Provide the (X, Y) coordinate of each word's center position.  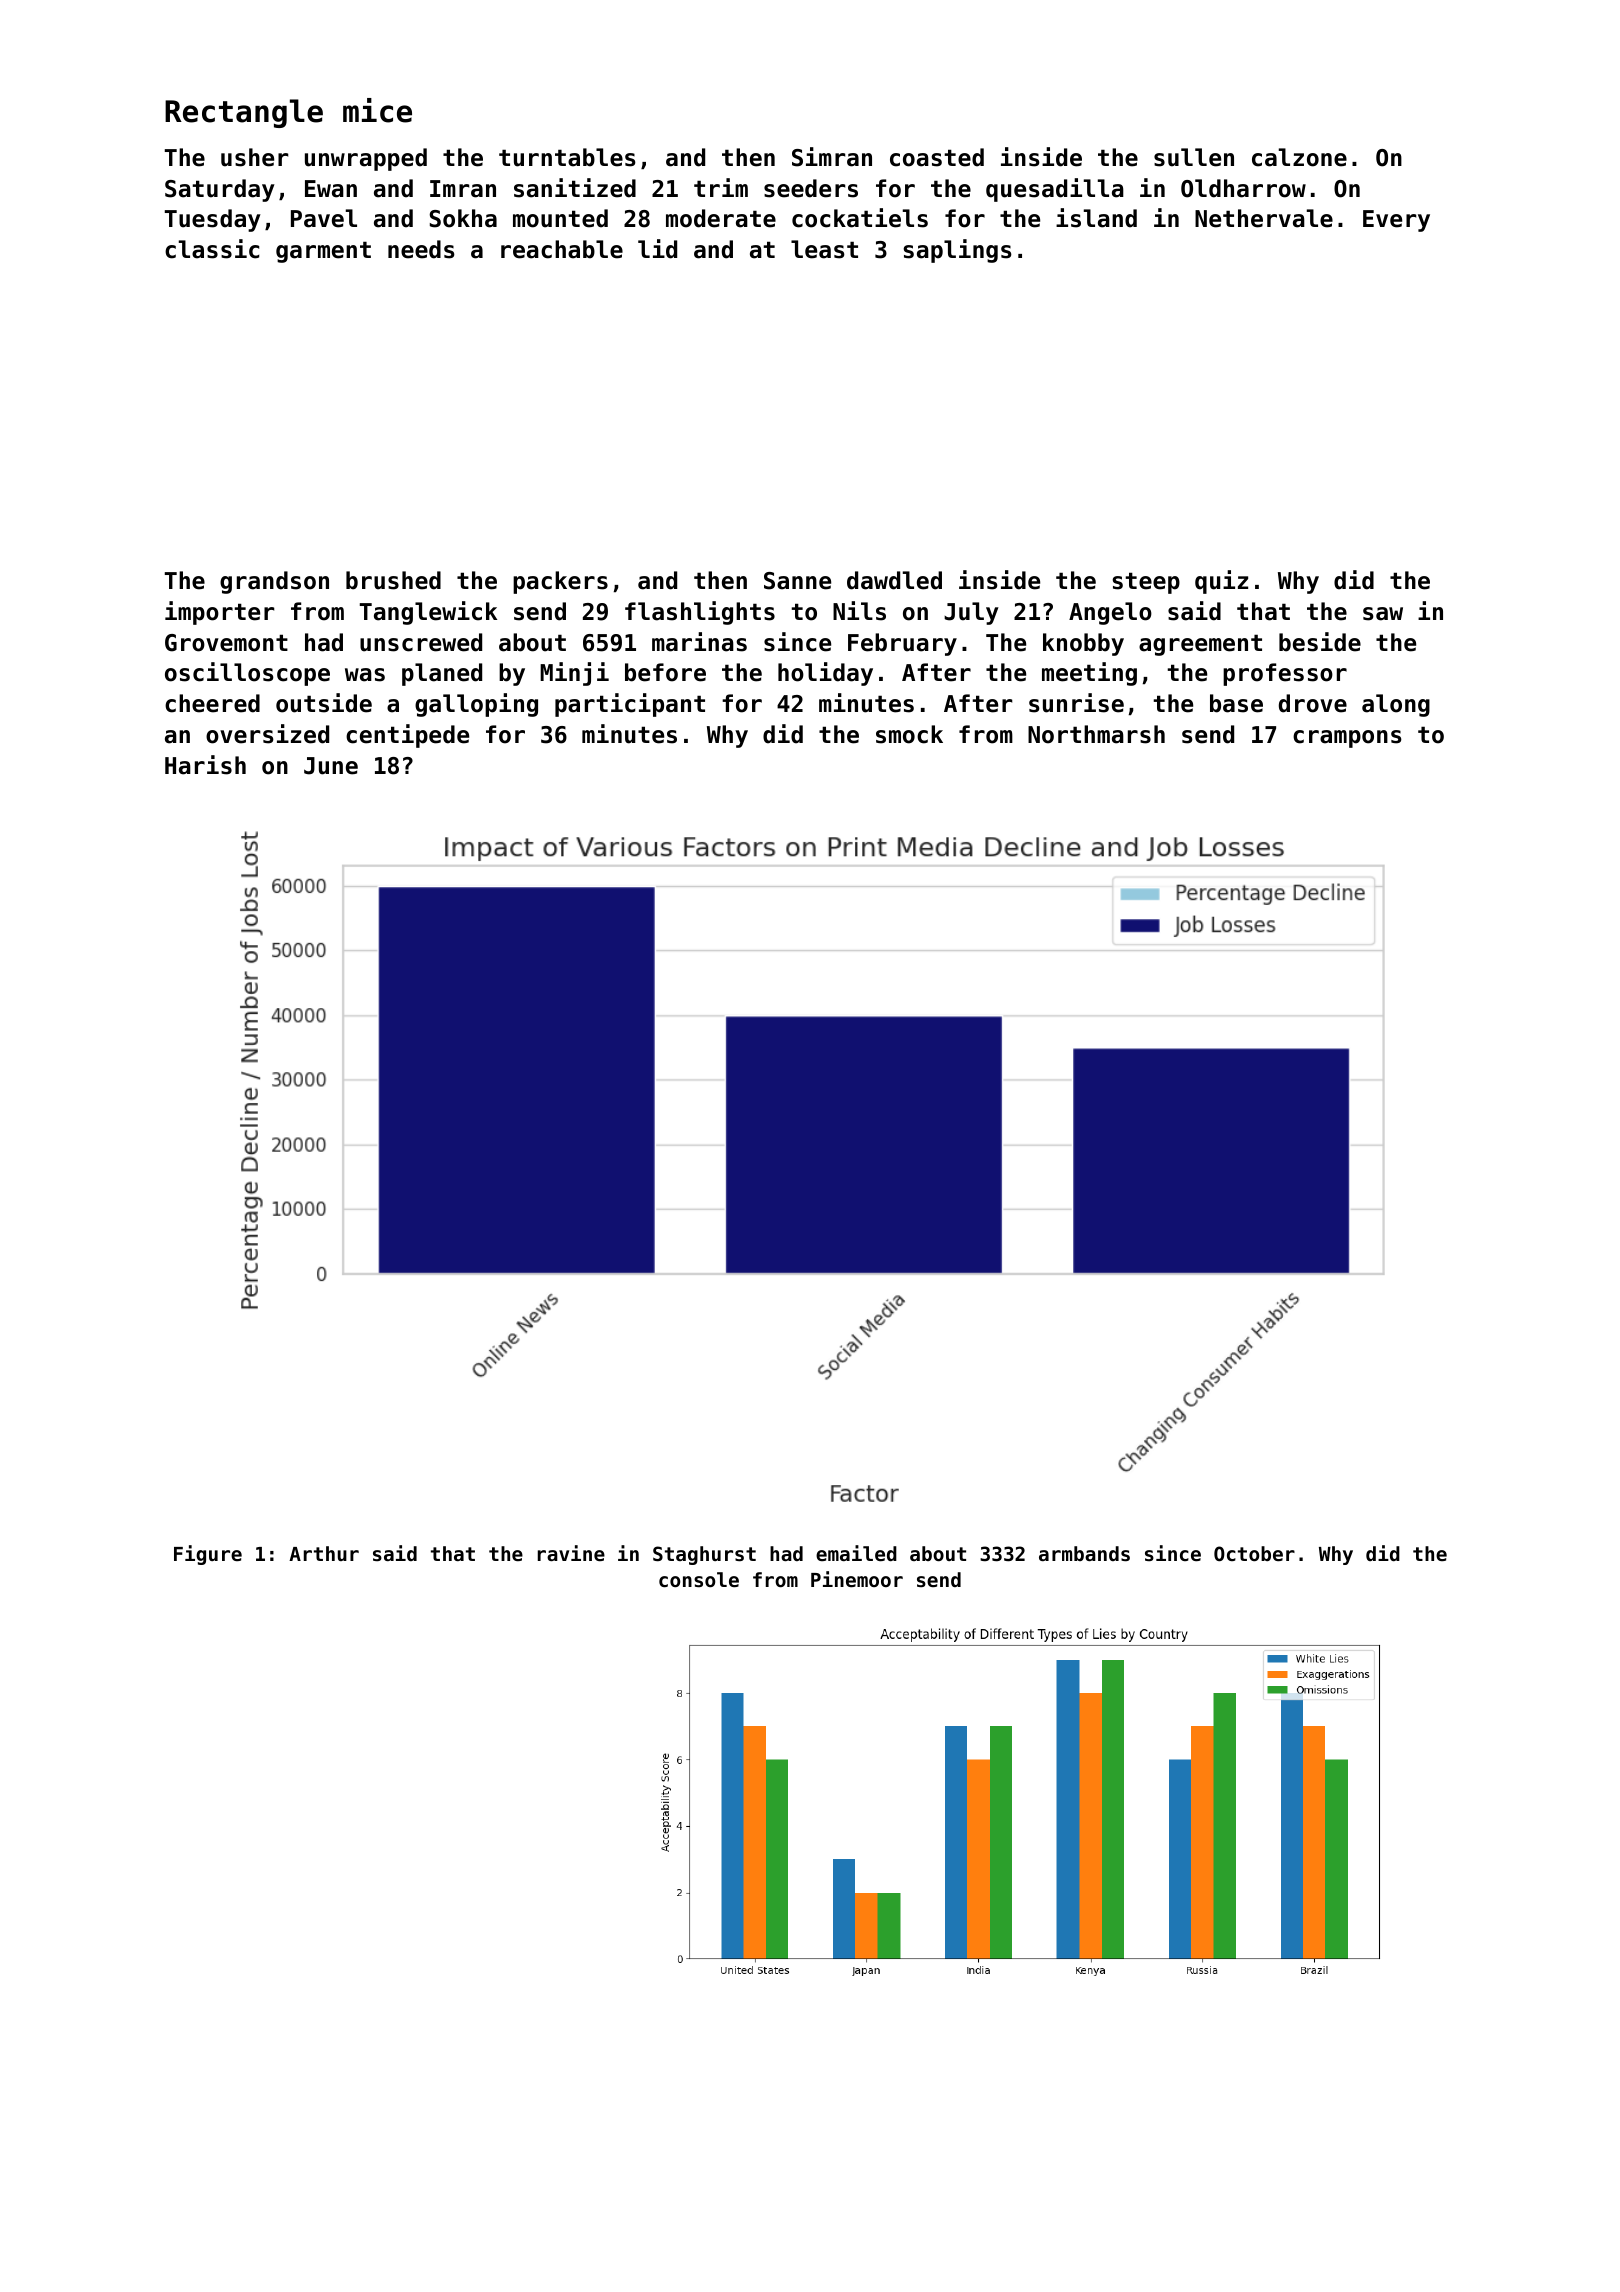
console (699, 1579)
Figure (208, 1555)
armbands (1084, 1553)
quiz (1221, 582)
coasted (937, 157)
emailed (856, 1553)
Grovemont (226, 643)
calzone (1299, 157)
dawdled (894, 580)
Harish (205, 765)
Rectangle (244, 113)
